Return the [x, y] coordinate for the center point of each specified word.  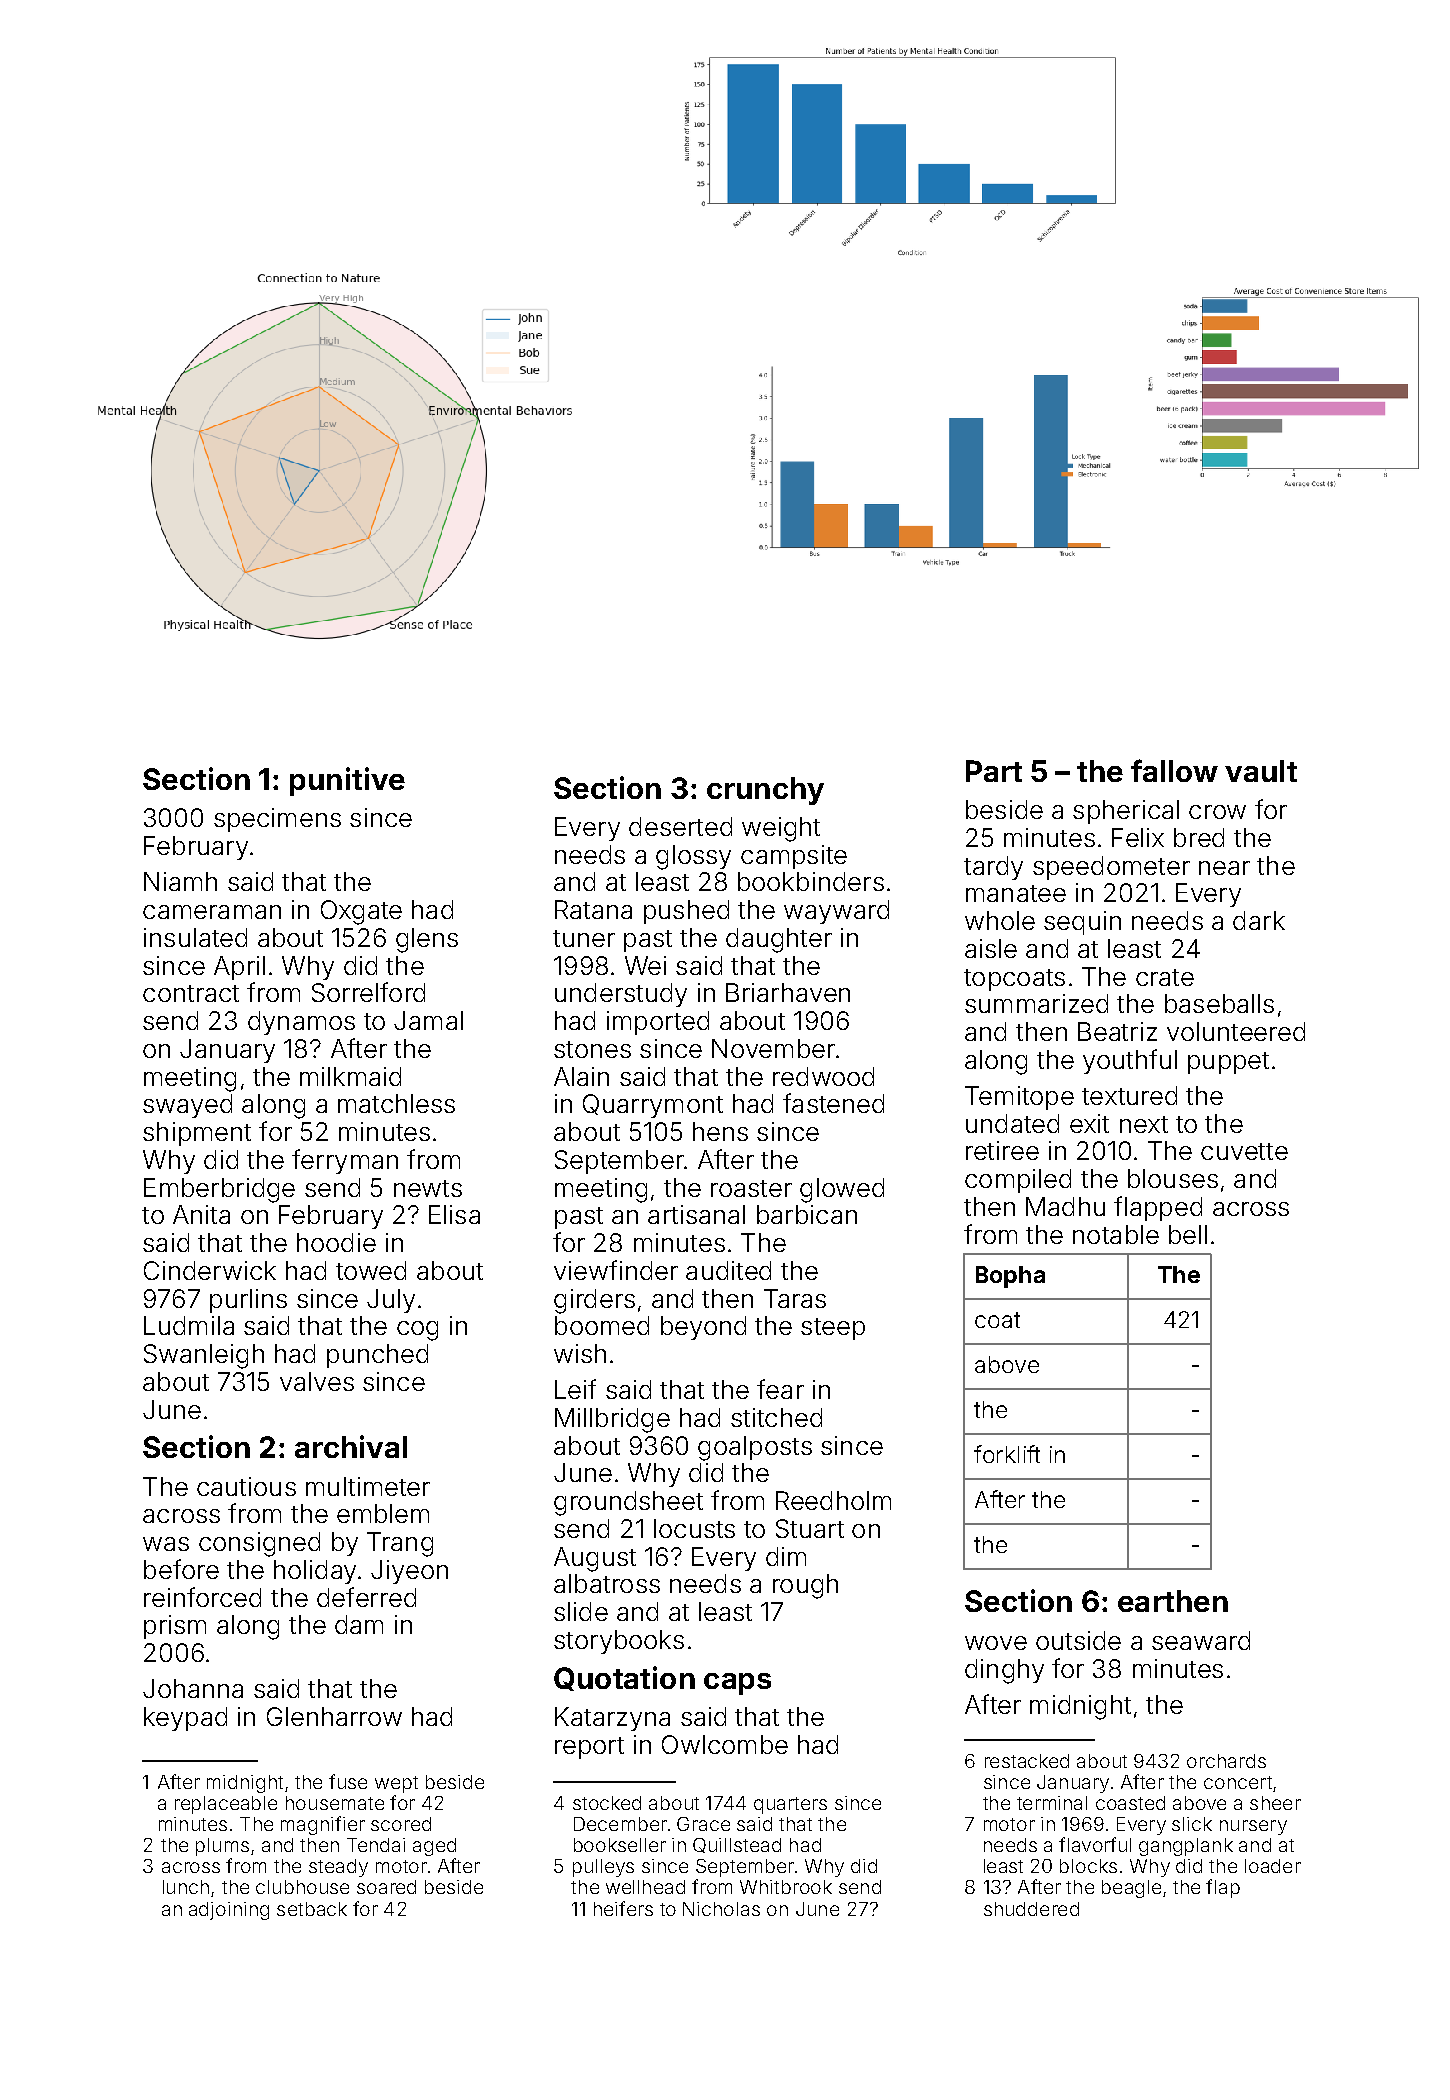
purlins [248, 1301]
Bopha [1010, 1277]
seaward [1201, 1640]
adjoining [229, 1911]
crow [1217, 812]
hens [720, 1131]
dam [359, 1624]
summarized [1036, 1003]
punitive [347, 781]
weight [781, 829]
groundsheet [628, 1503]
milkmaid [350, 1076]
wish [580, 1353]
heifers [623, 1908]
